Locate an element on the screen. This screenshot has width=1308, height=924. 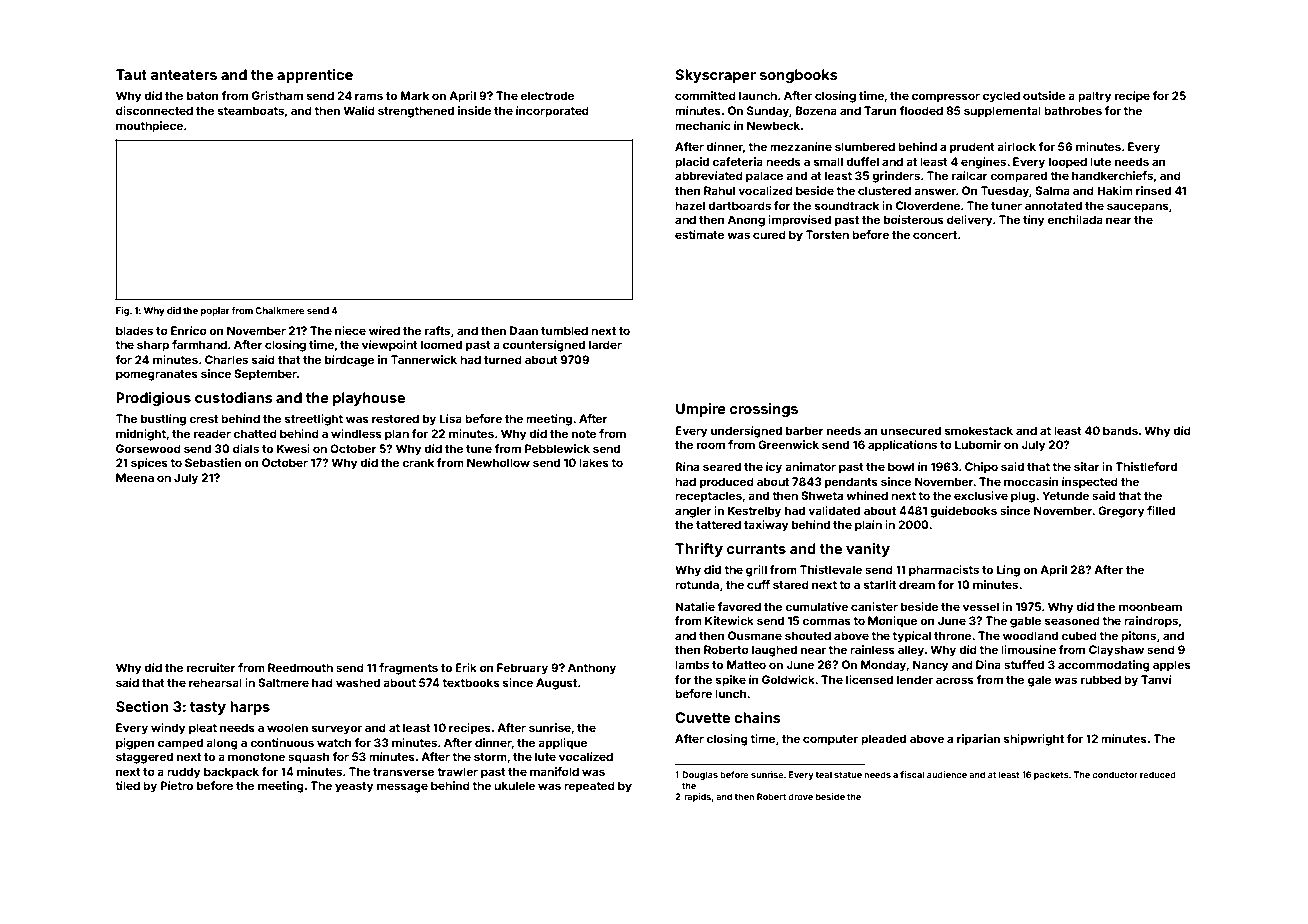
Fig is located at coordinates (122, 311).
